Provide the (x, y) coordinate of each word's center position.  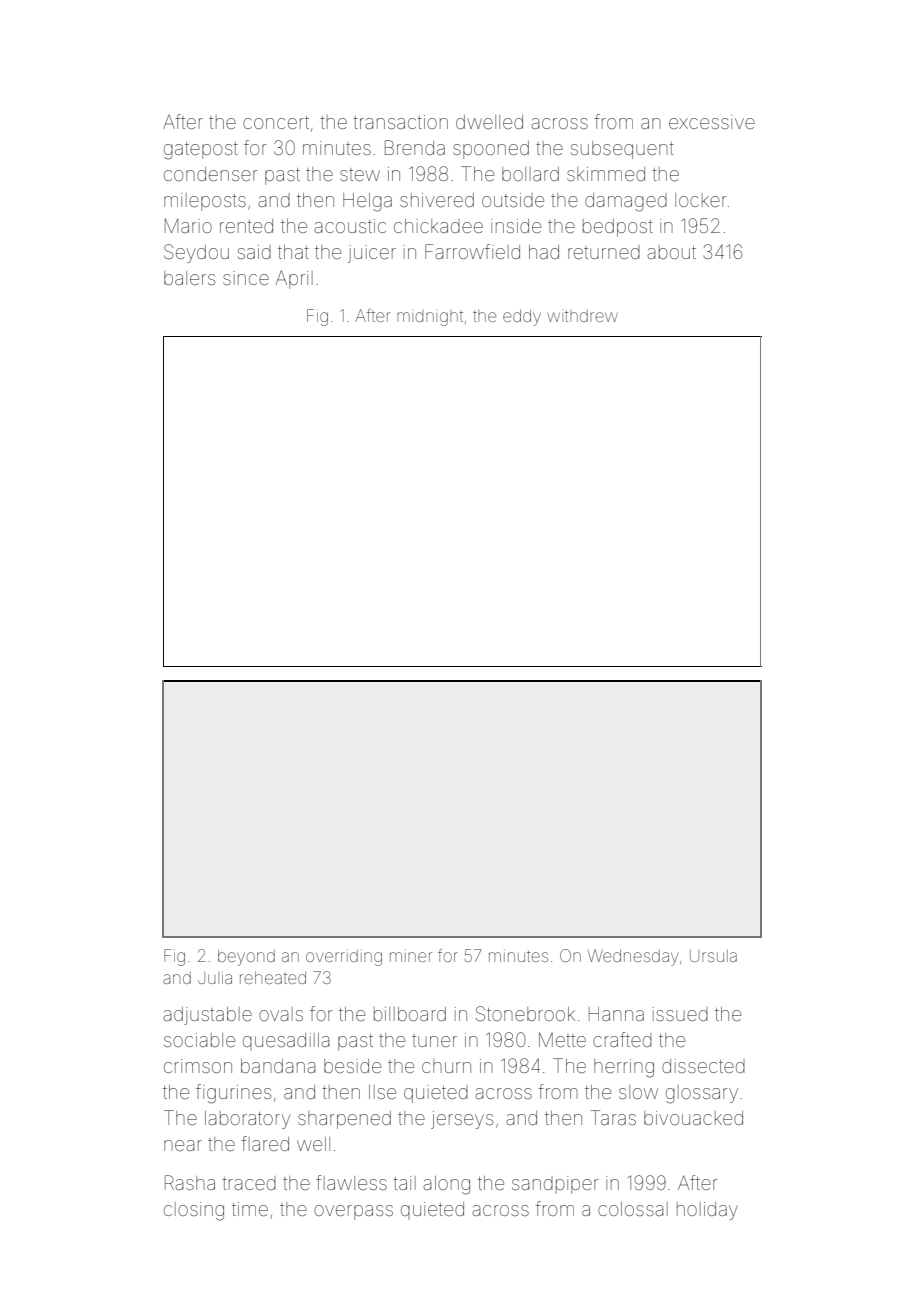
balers (189, 278)
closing (194, 1211)
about (671, 252)
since (246, 278)
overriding (344, 958)
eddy (522, 317)
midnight (430, 318)
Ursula (713, 956)
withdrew (583, 316)
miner (411, 957)
